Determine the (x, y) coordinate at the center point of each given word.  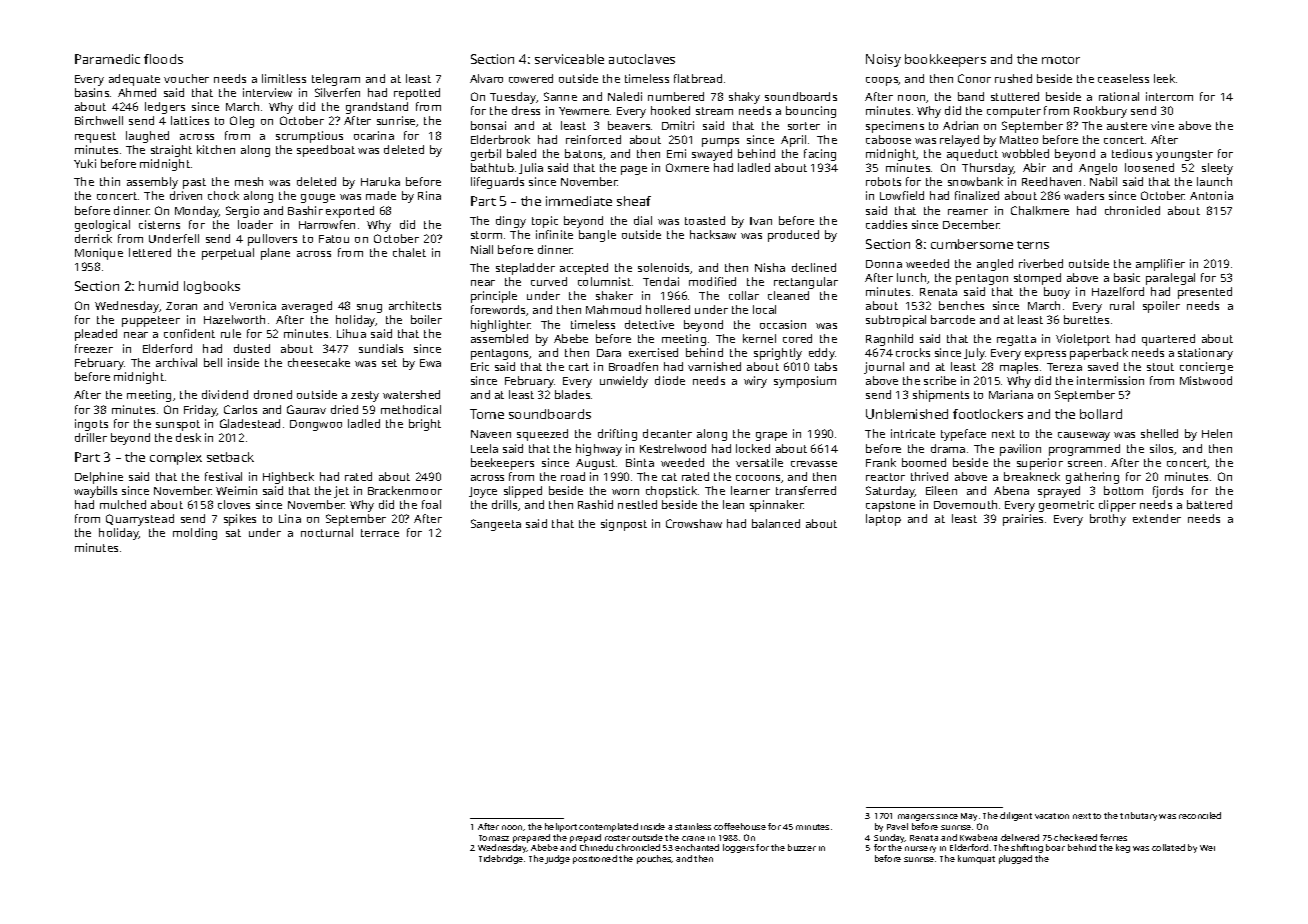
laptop (883, 520)
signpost (624, 525)
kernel (759, 338)
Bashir (305, 210)
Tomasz (494, 838)
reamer (968, 212)
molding (195, 534)
